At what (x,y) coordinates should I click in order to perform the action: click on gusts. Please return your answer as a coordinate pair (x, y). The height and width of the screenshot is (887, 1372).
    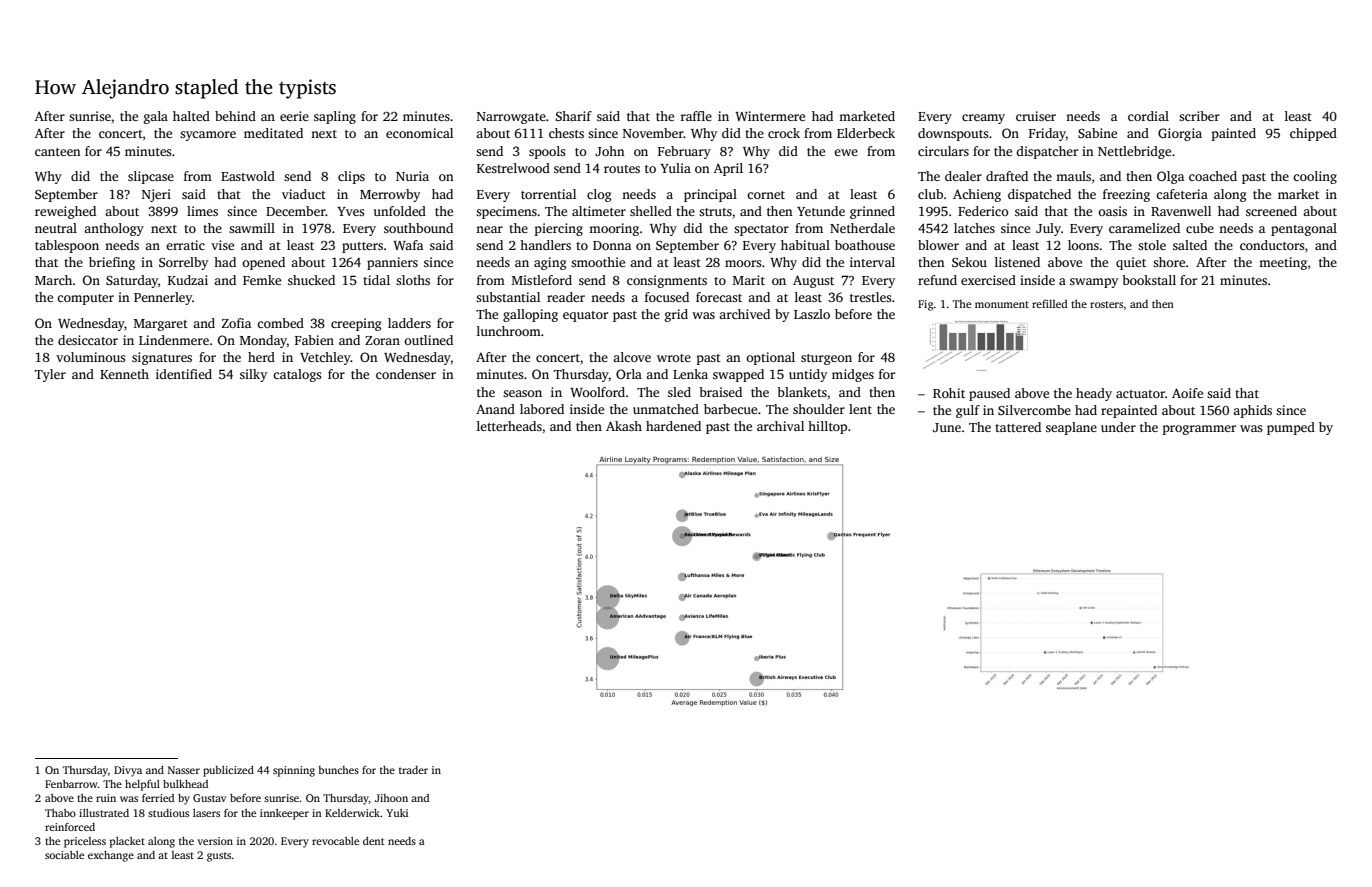
    Looking at the image, I should click on (219, 857).
